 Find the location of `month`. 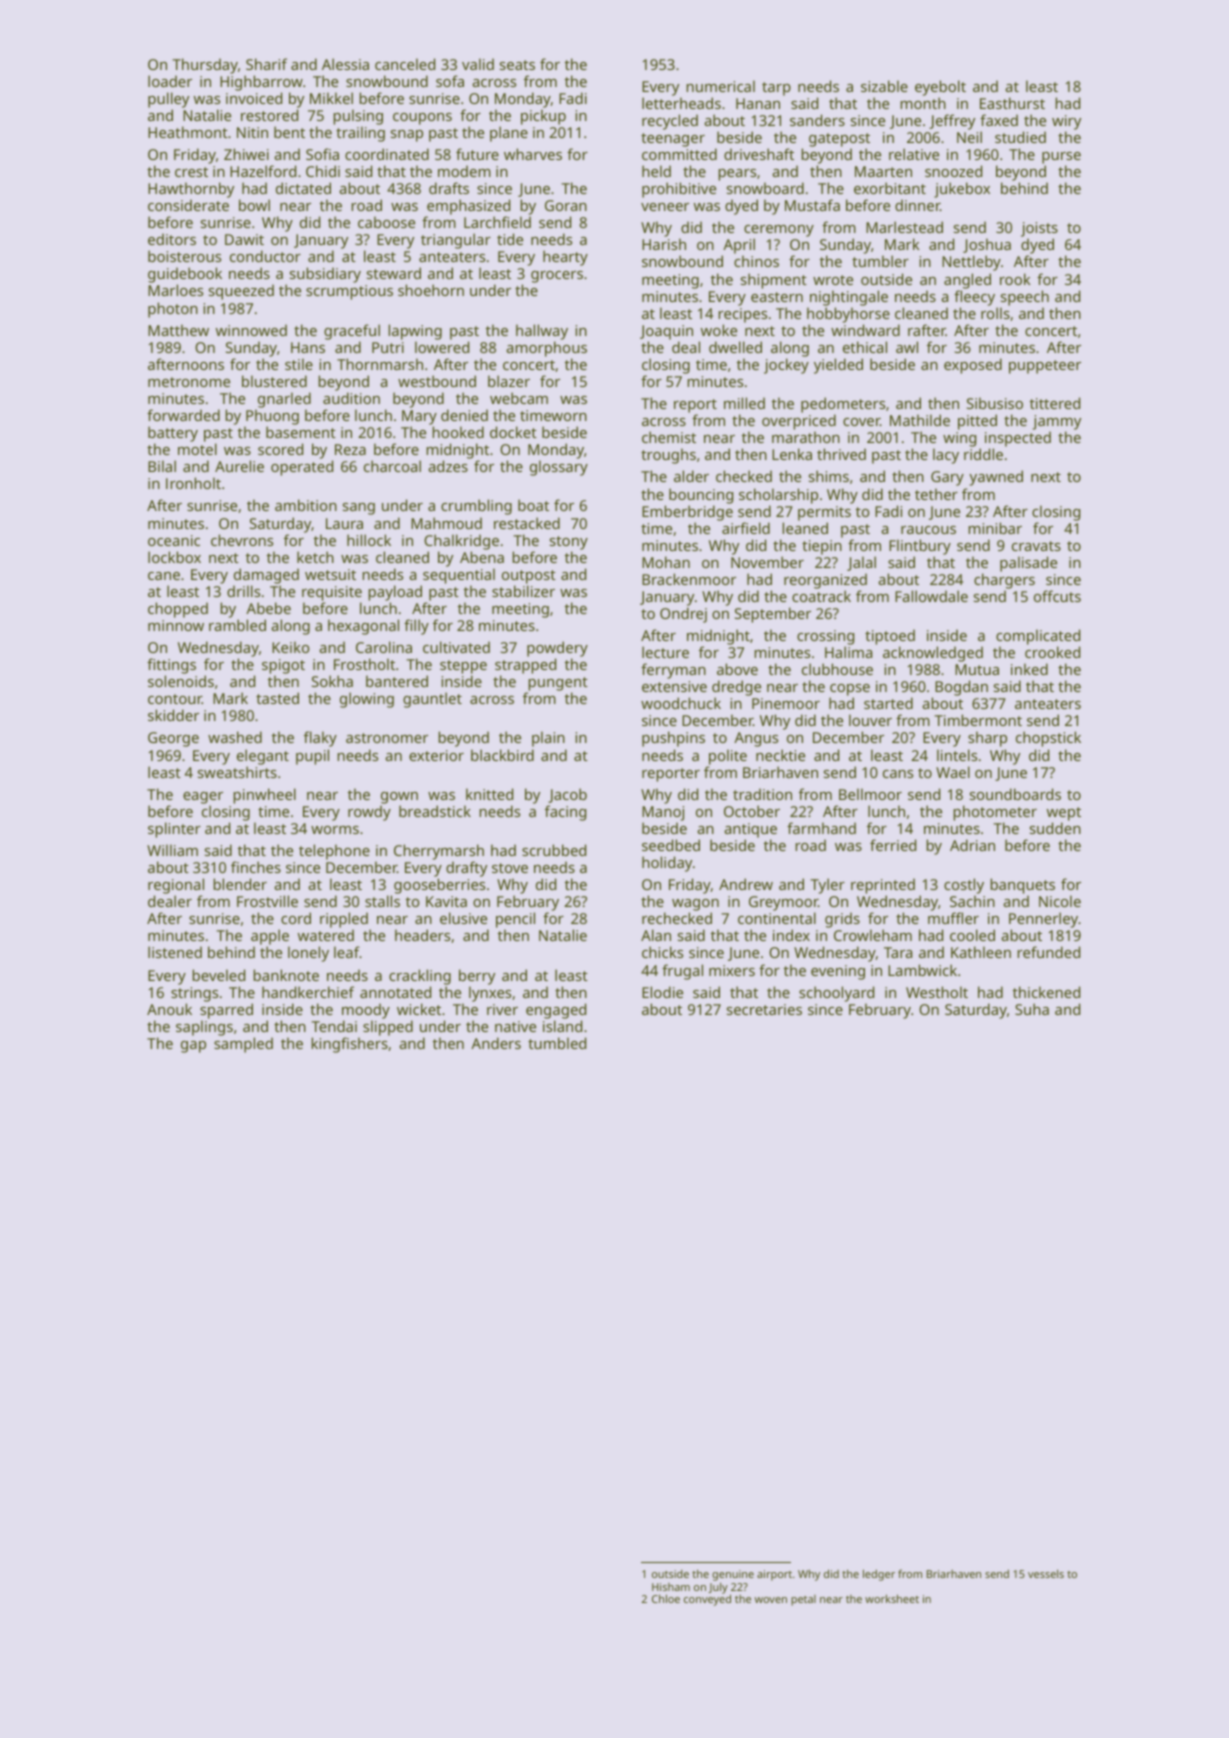

month is located at coordinates (923, 103).
